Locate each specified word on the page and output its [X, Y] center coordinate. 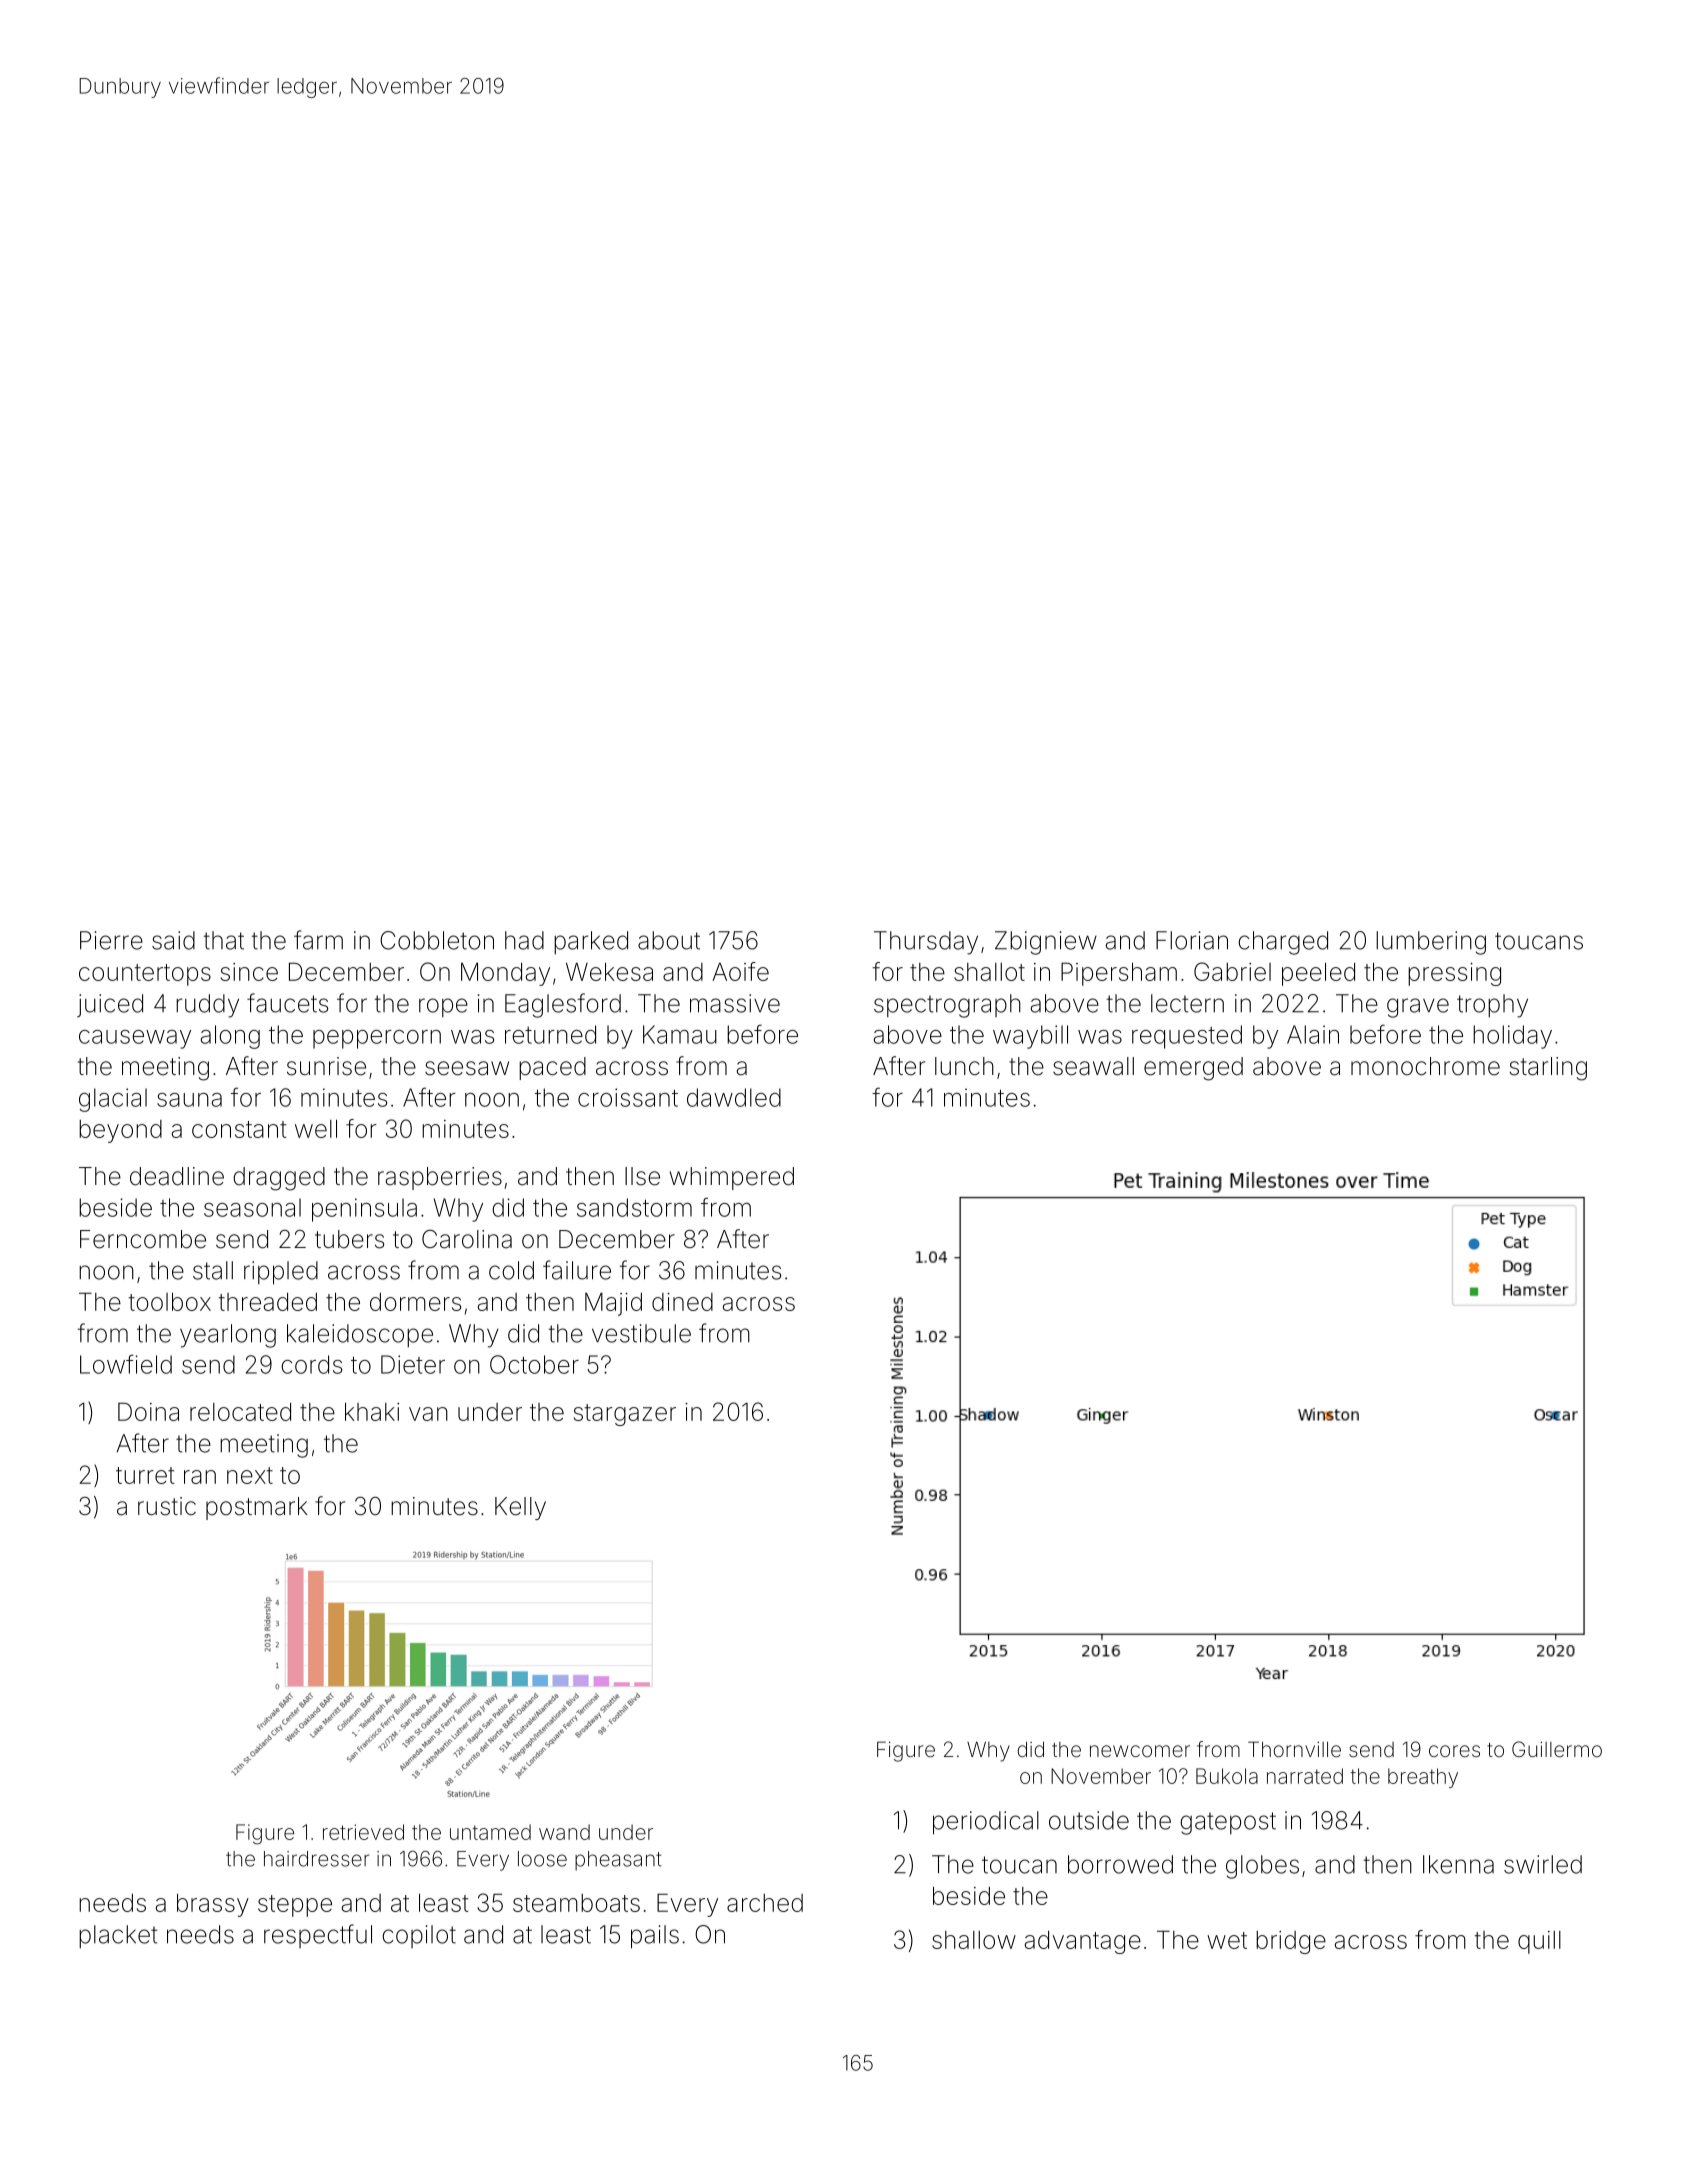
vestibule [641, 1333]
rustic [167, 1506]
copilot [419, 1936]
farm [318, 940]
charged [1283, 943]
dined [682, 1302]
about [669, 940]
